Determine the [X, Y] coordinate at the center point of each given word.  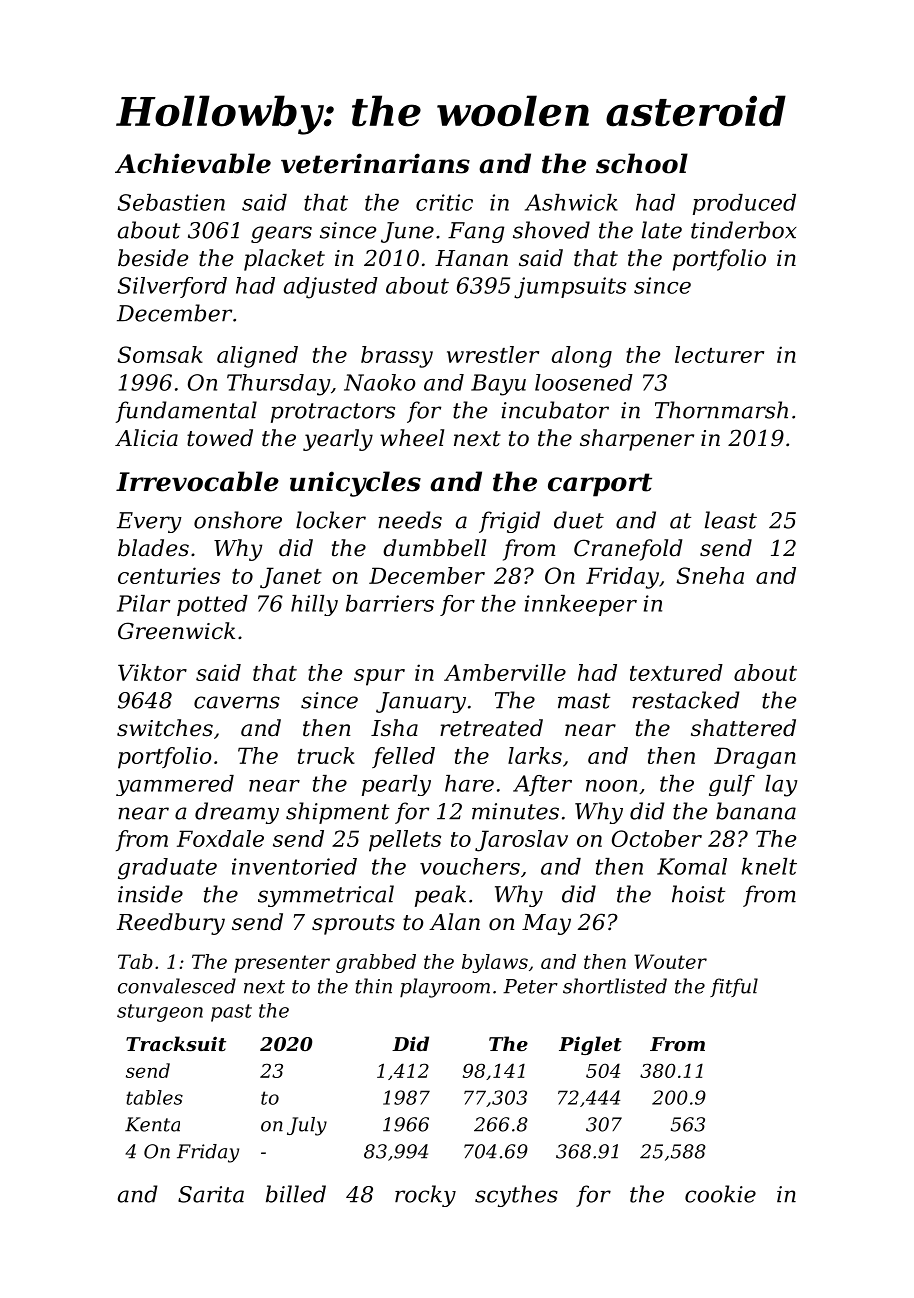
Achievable [193, 163]
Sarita [211, 1194]
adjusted [331, 288]
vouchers [470, 866]
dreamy [237, 813]
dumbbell [434, 548]
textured [676, 672]
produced [744, 204]
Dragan [755, 758]
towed [220, 438]
